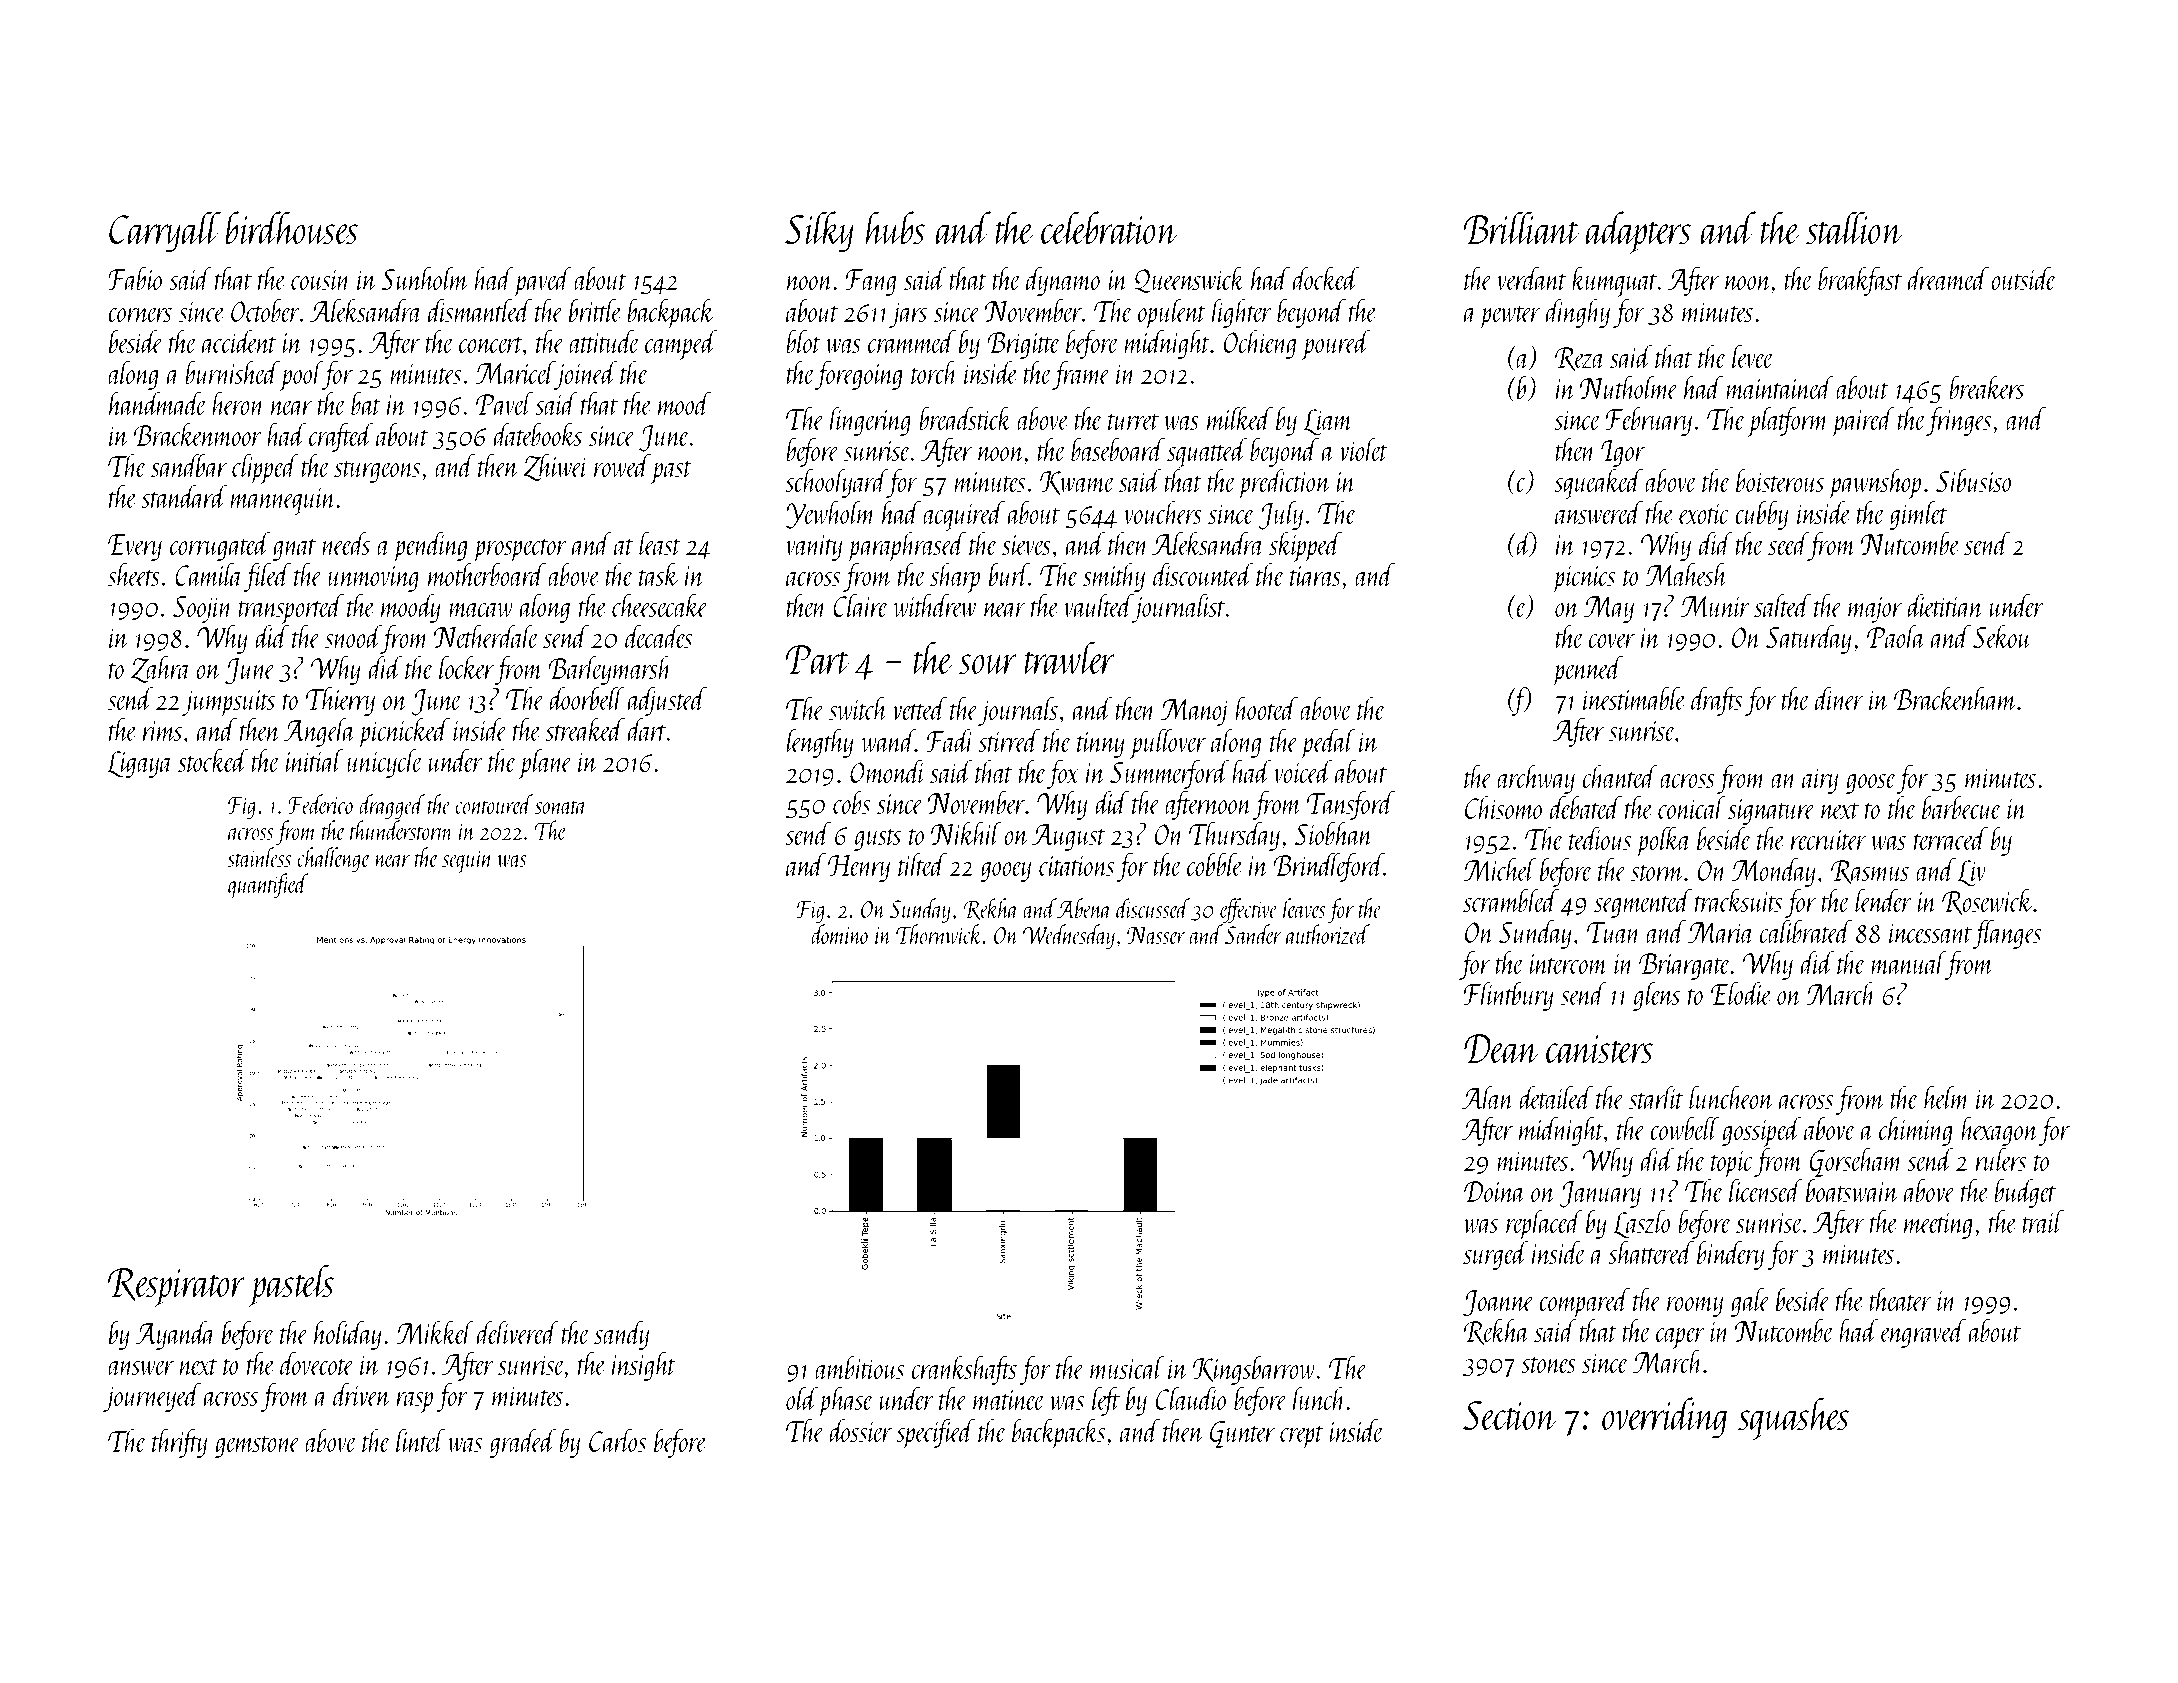 This screenshot has width=2178, height=1683. Describe the element at coordinates (179, 1443) in the screenshot. I see `thrifty` at that location.
